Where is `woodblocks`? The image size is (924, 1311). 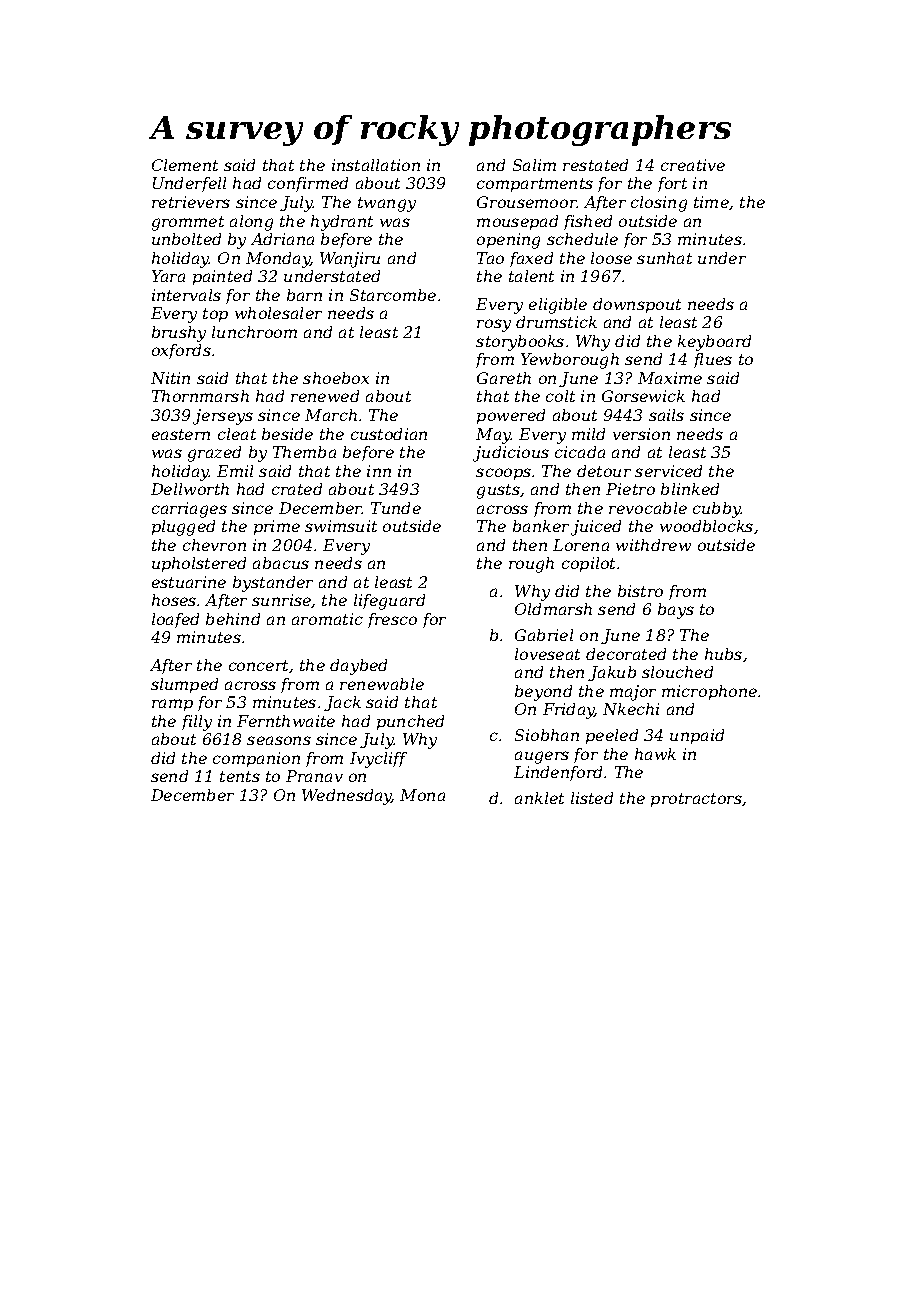
woodblocks is located at coordinates (706, 526).
